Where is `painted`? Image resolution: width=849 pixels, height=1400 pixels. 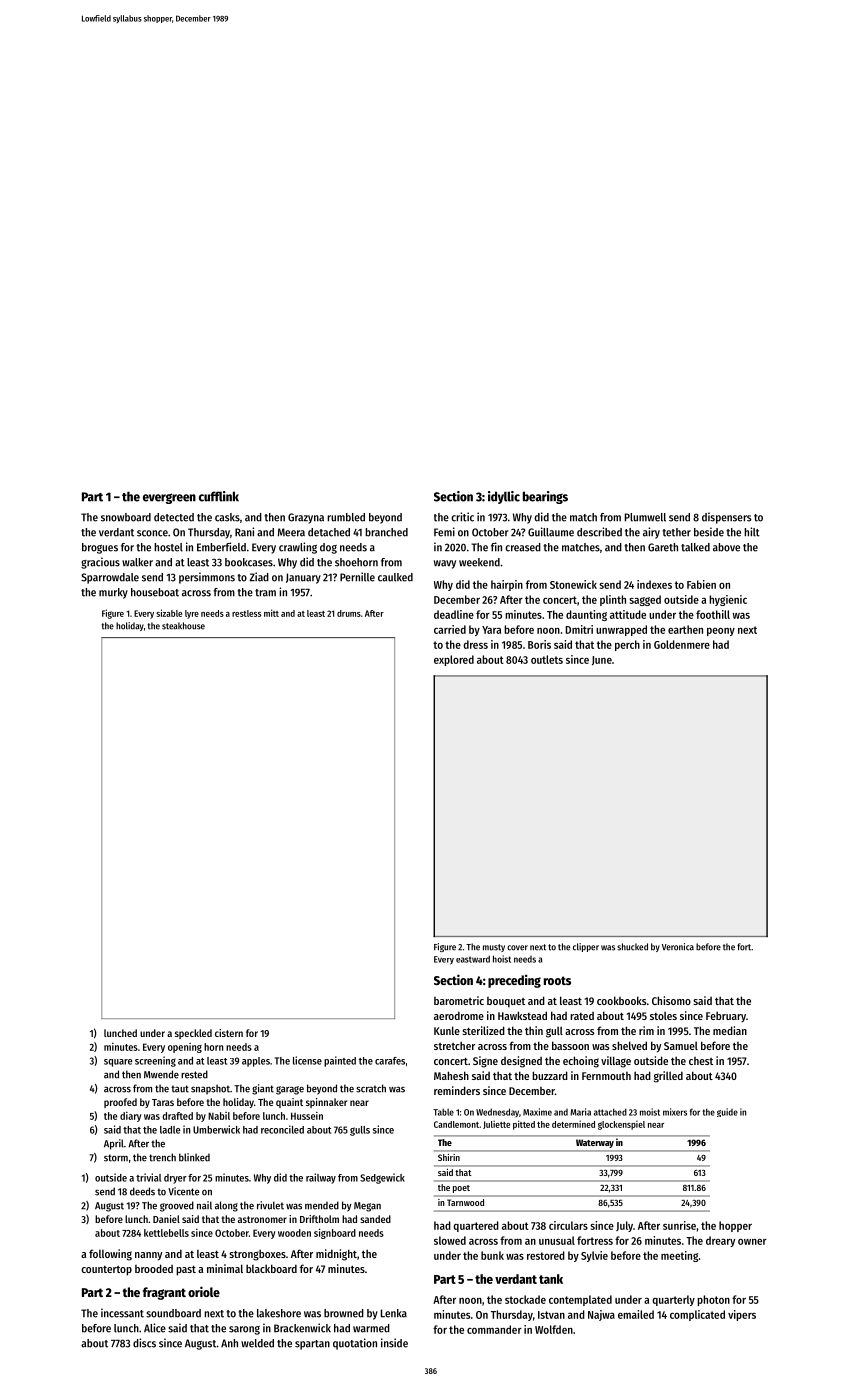 painted is located at coordinates (340, 1061).
